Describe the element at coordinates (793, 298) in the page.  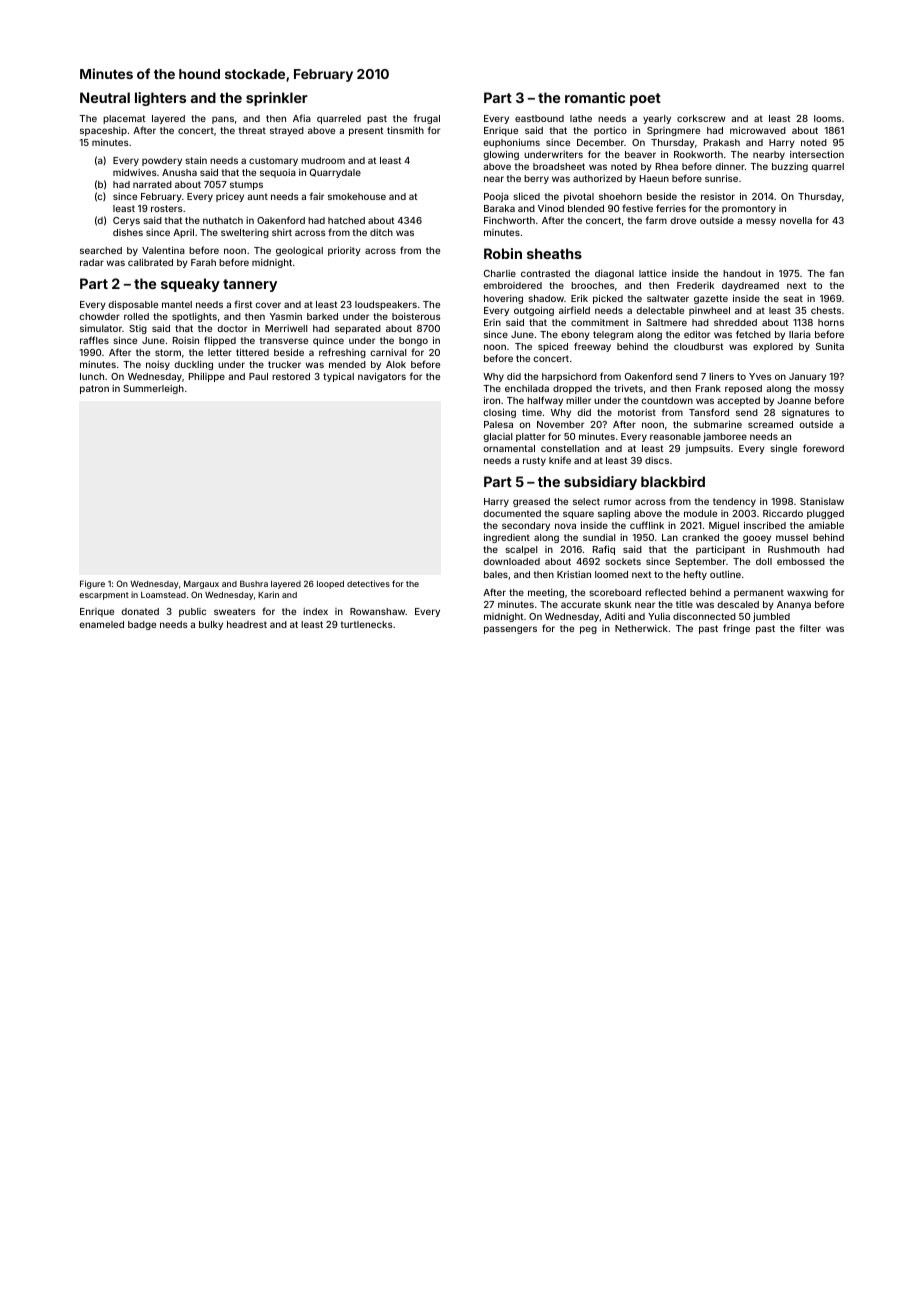
I see `seat` at that location.
